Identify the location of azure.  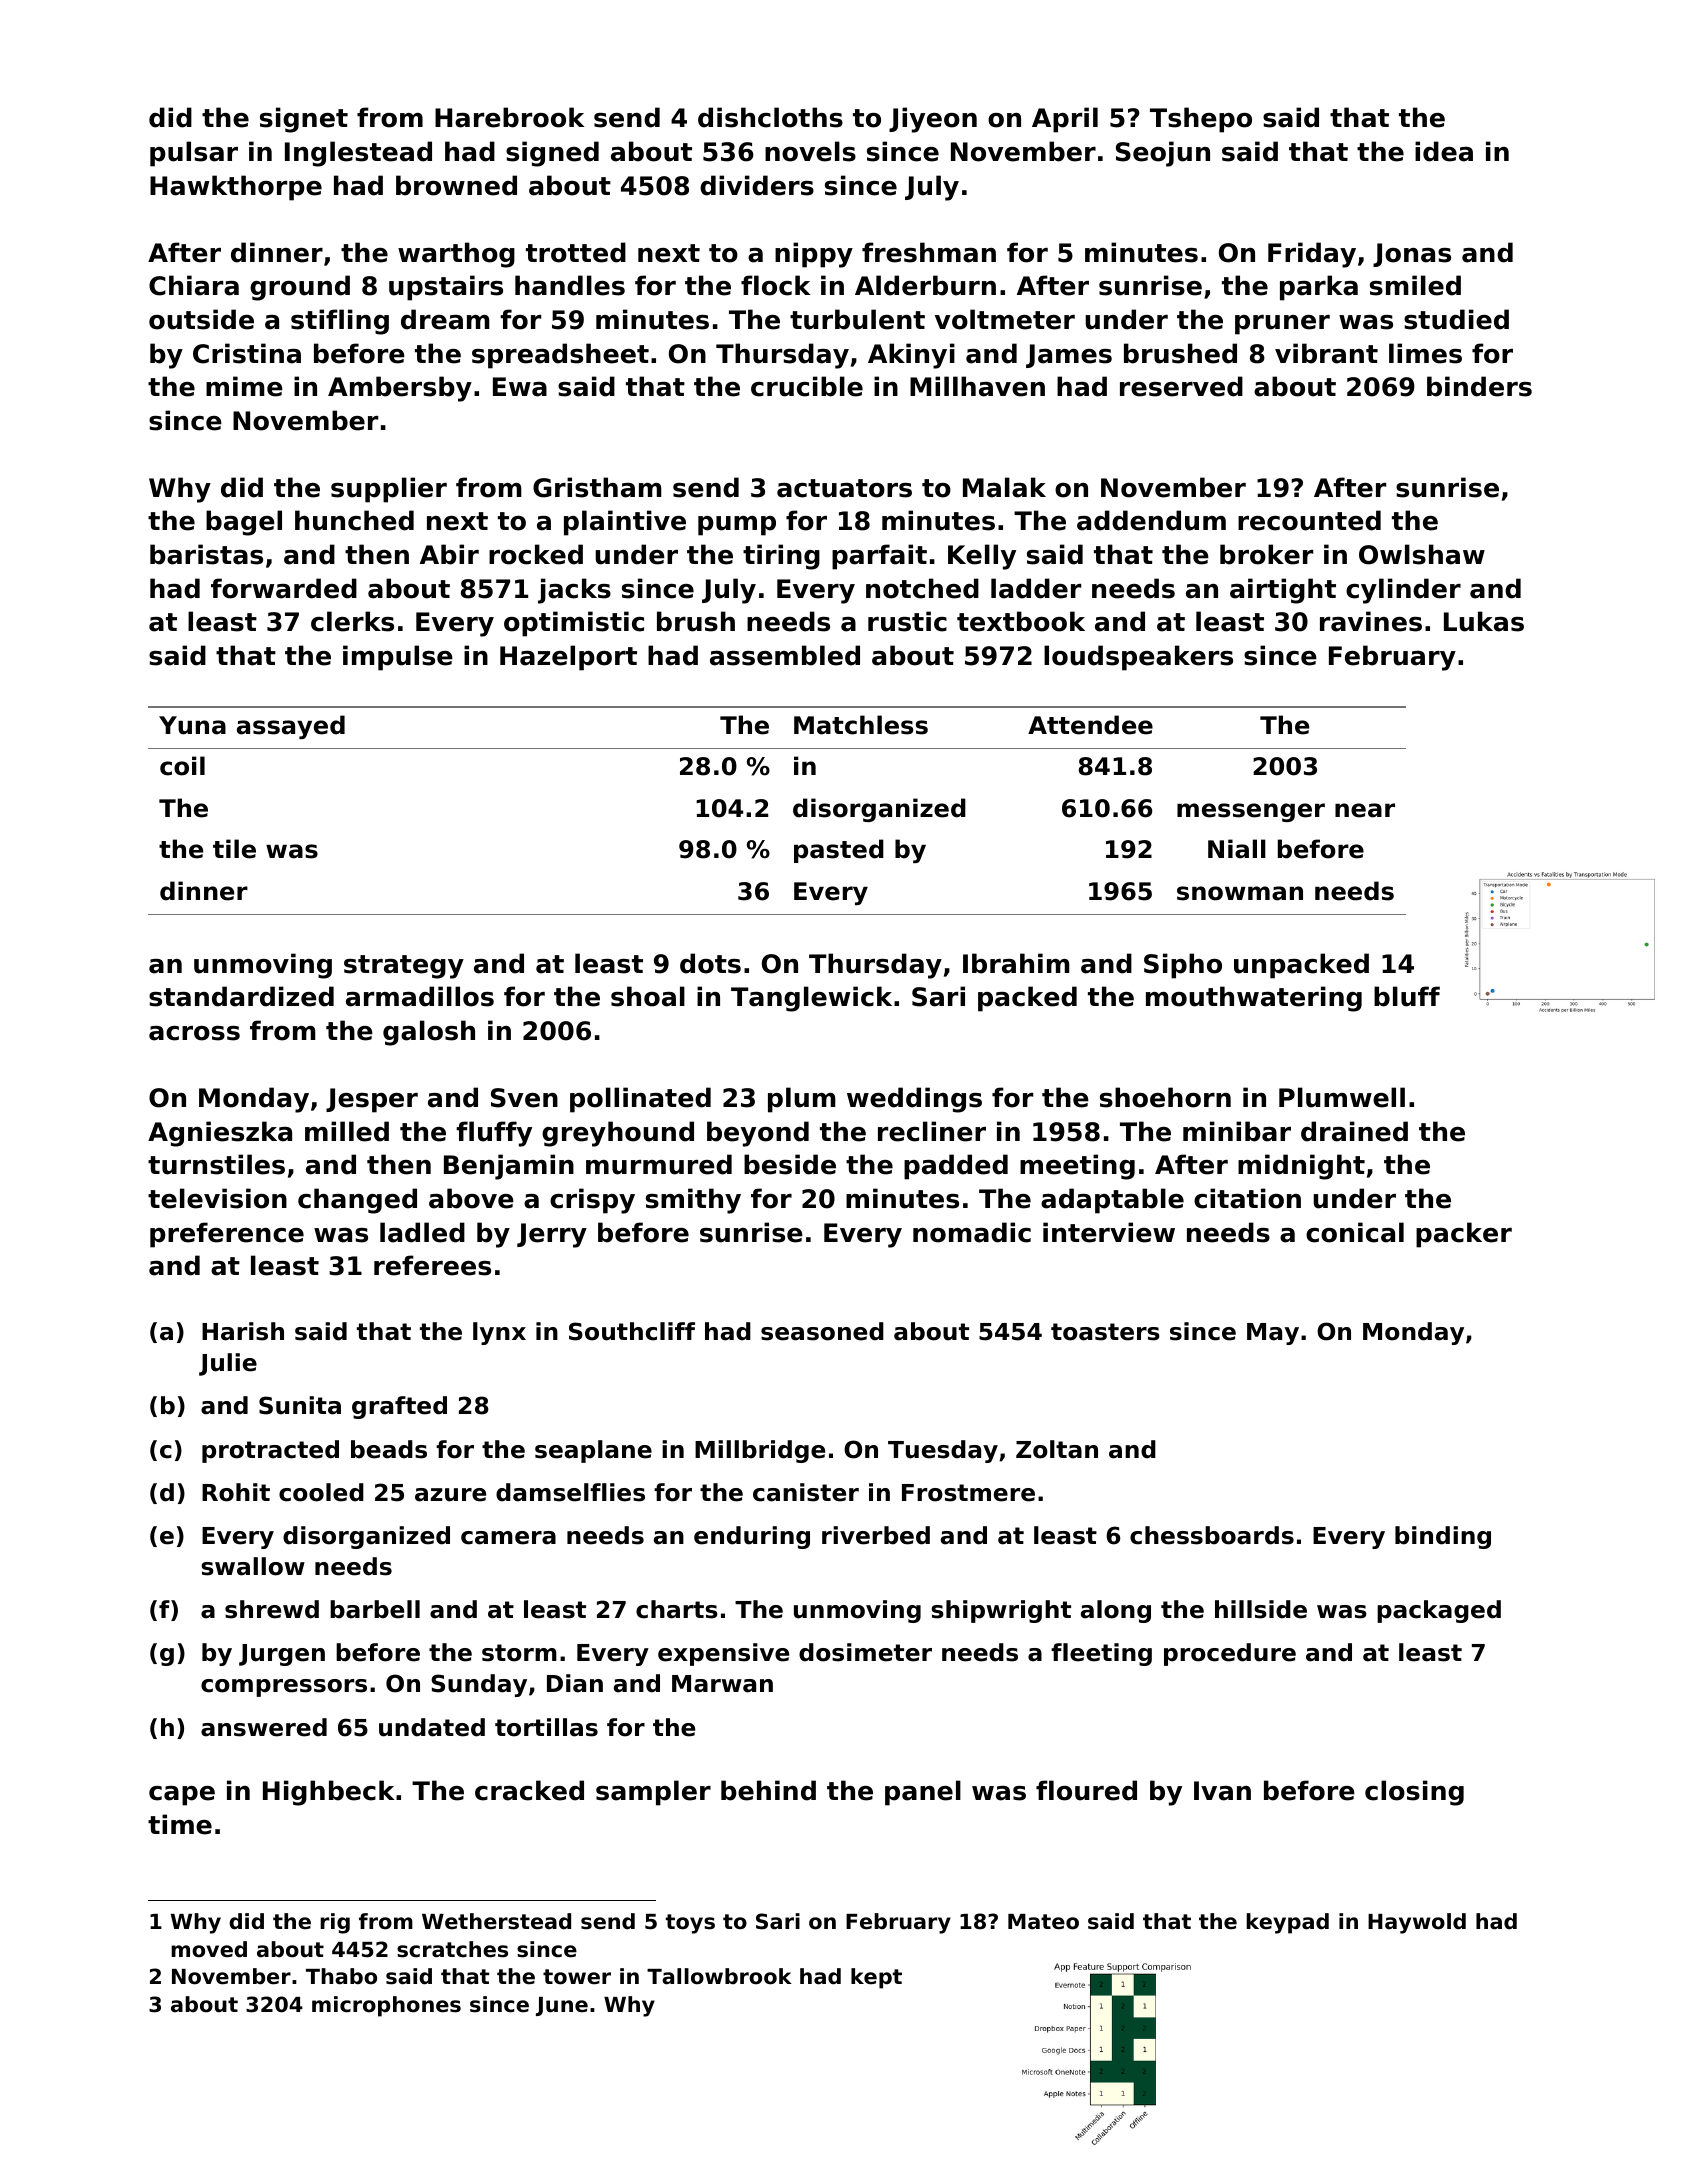
(450, 1495).
